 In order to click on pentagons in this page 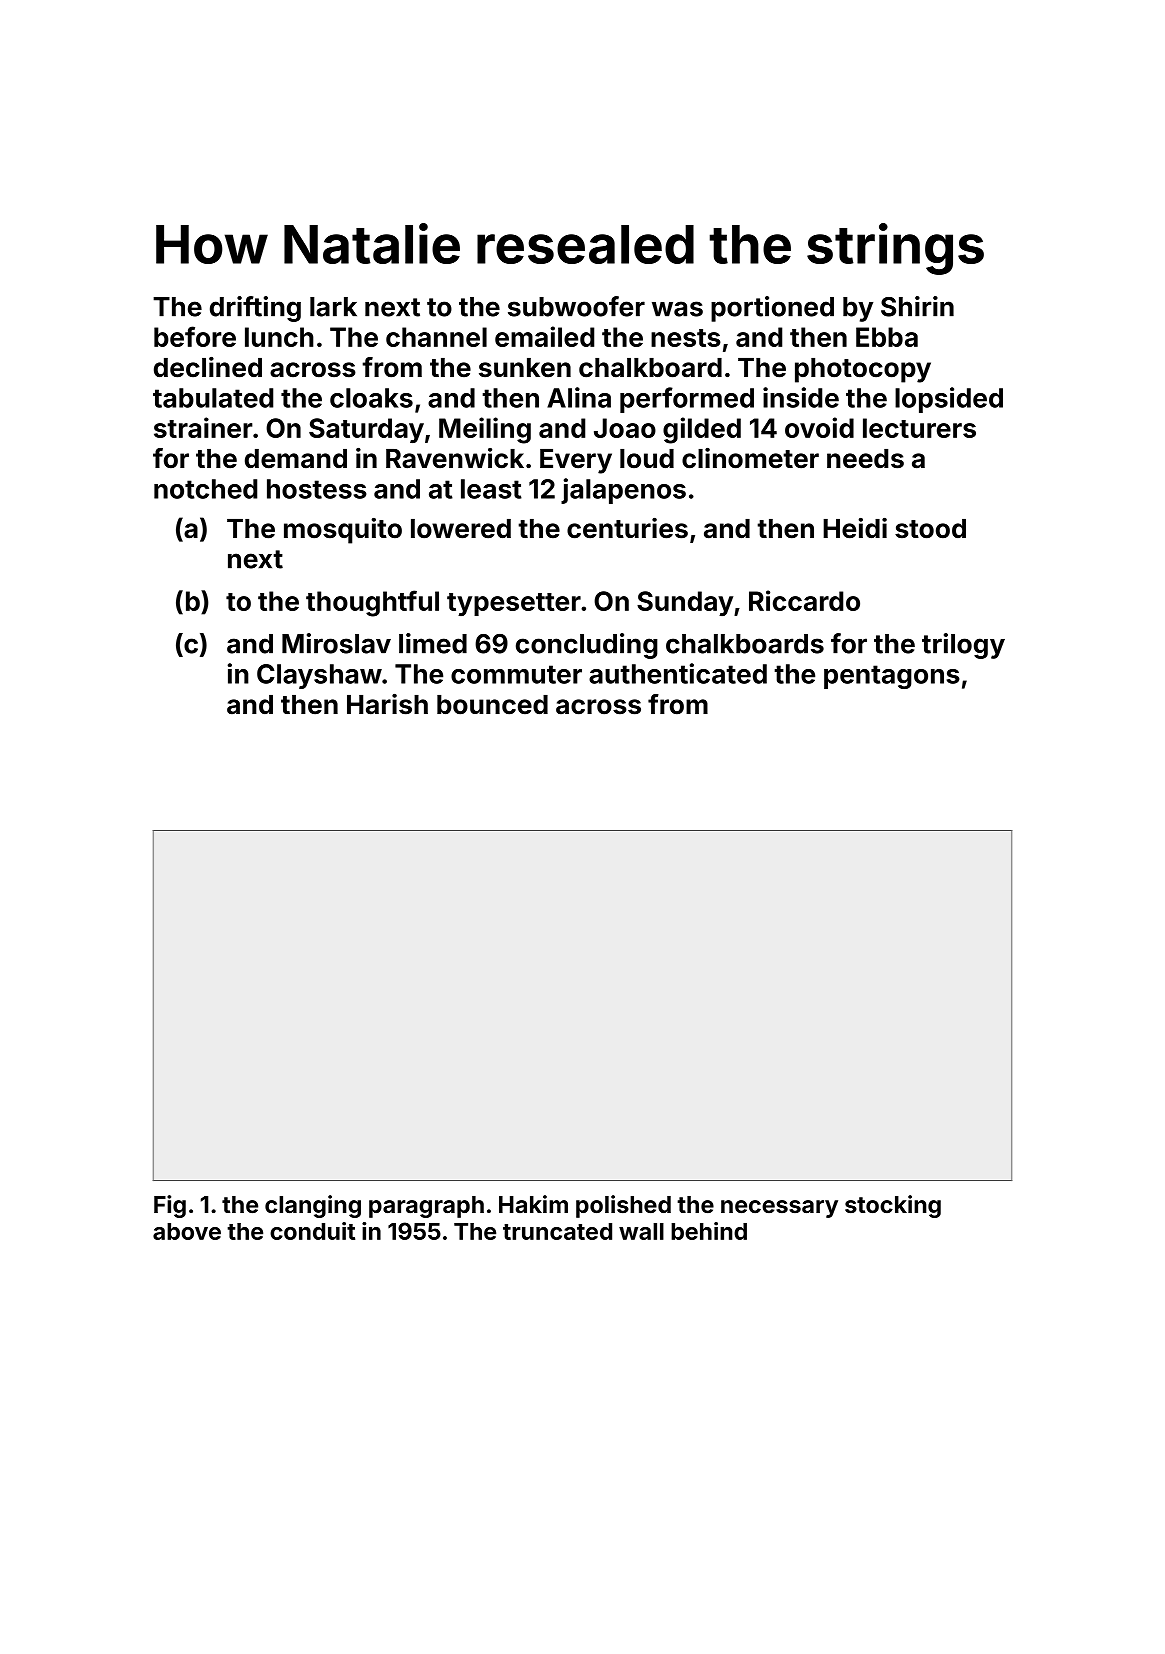, I will do `click(892, 677)`.
